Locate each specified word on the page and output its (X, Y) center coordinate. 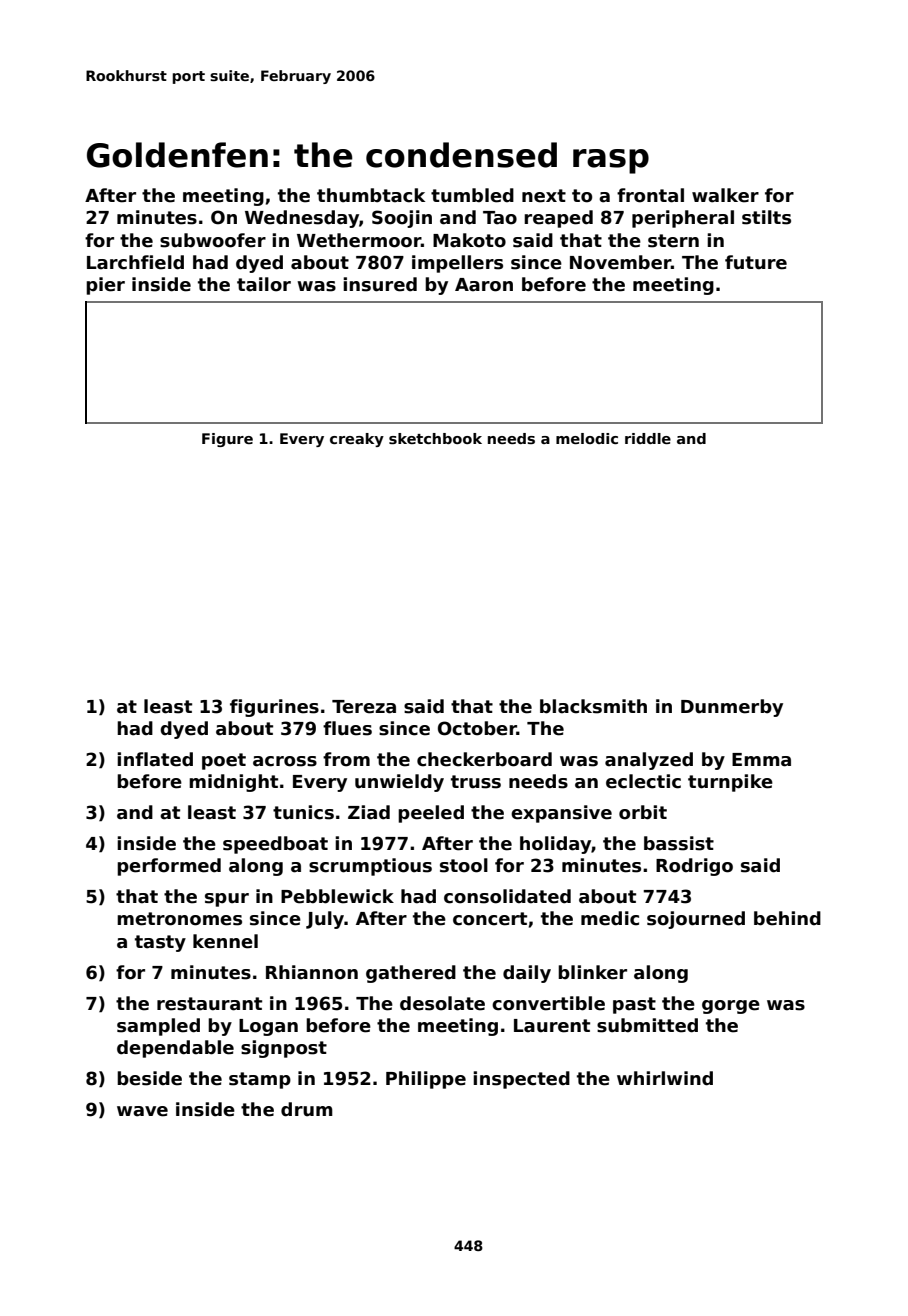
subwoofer (213, 240)
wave (142, 1111)
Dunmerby (732, 708)
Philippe (426, 1080)
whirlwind (665, 1078)
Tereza (364, 707)
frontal (650, 195)
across (285, 761)
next (544, 196)
